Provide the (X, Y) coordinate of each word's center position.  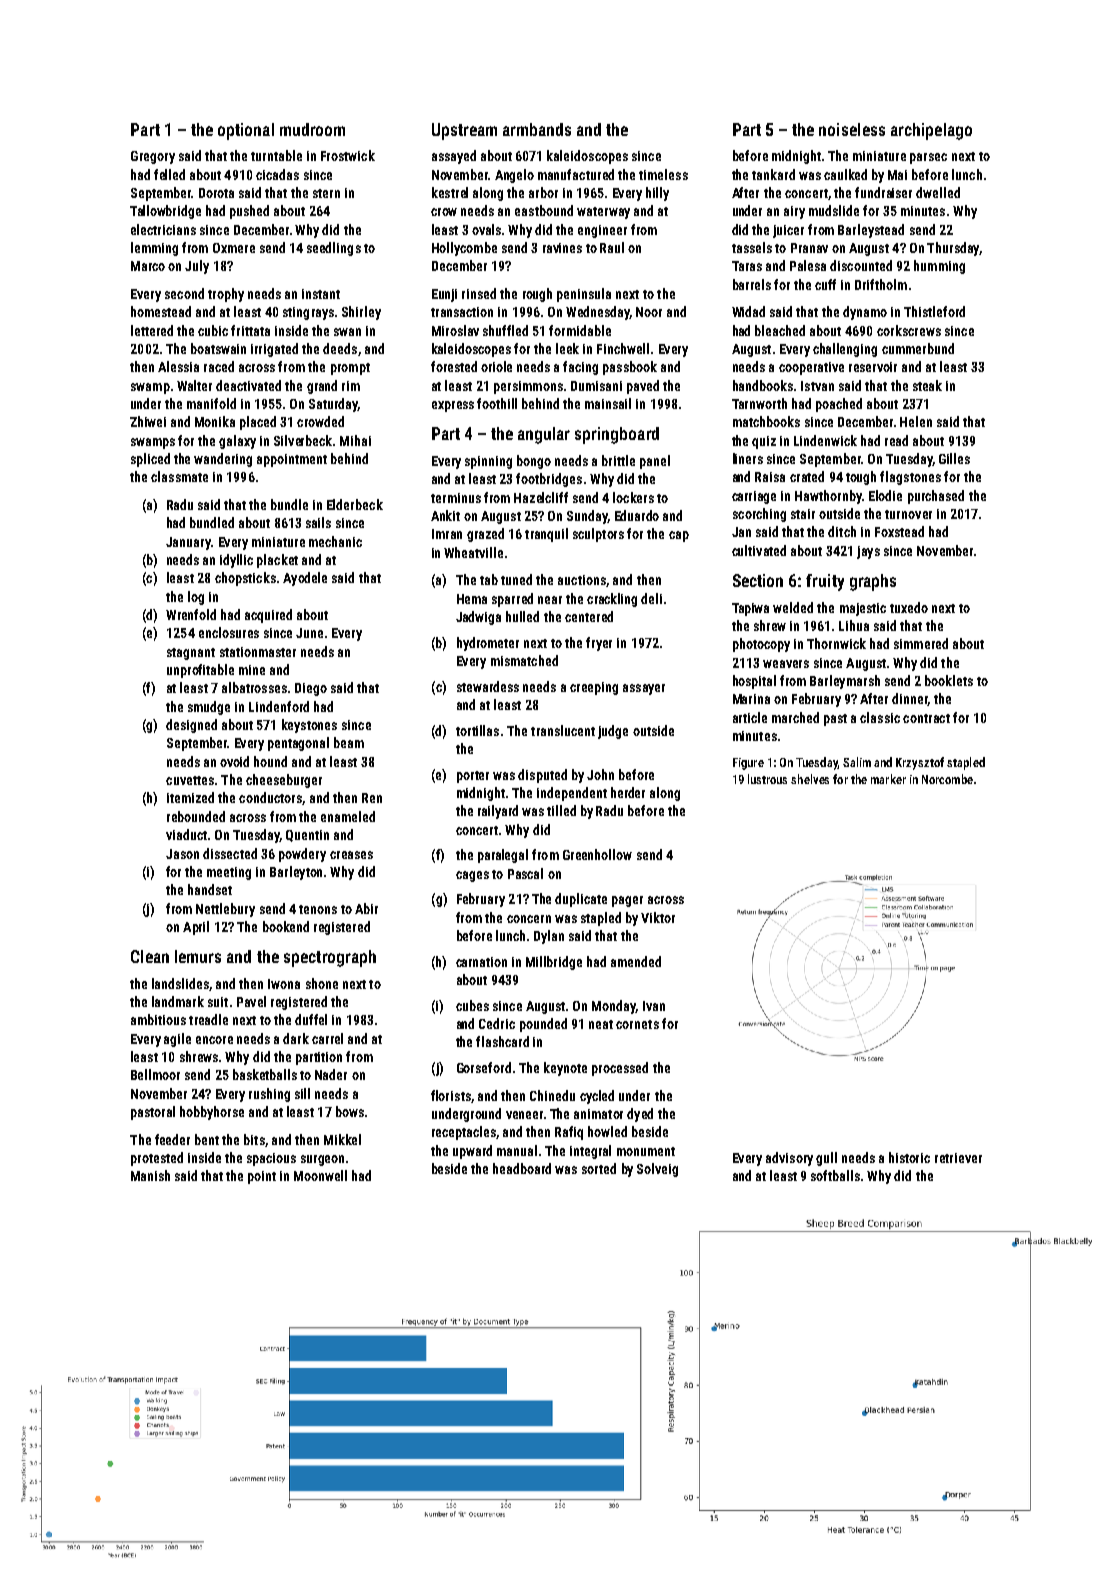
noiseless (852, 129)
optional (246, 131)
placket (277, 561)
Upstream (464, 131)
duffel (311, 1019)
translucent (563, 730)
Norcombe (947, 779)
